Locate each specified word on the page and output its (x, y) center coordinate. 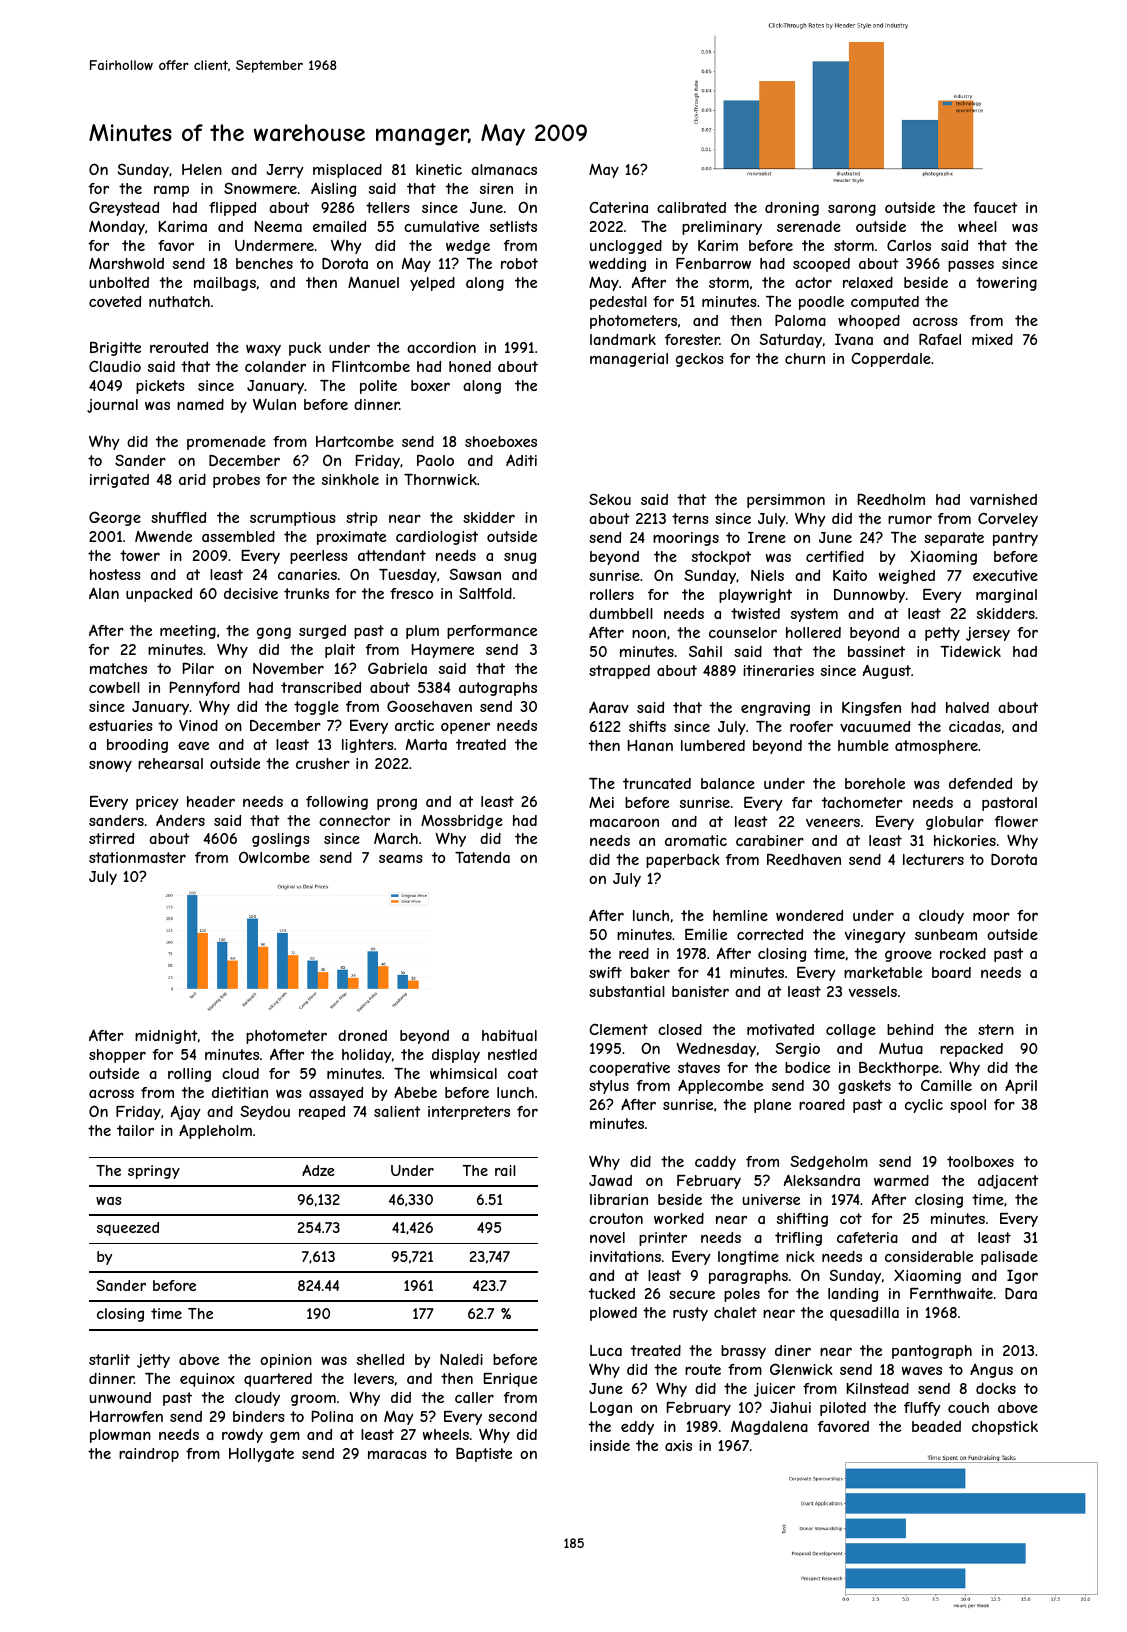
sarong (852, 210)
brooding (137, 746)
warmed (901, 1180)
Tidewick (970, 651)
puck (305, 349)
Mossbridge (462, 822)
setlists (513, 226)
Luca (606, 1350)
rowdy (242, 1436)
